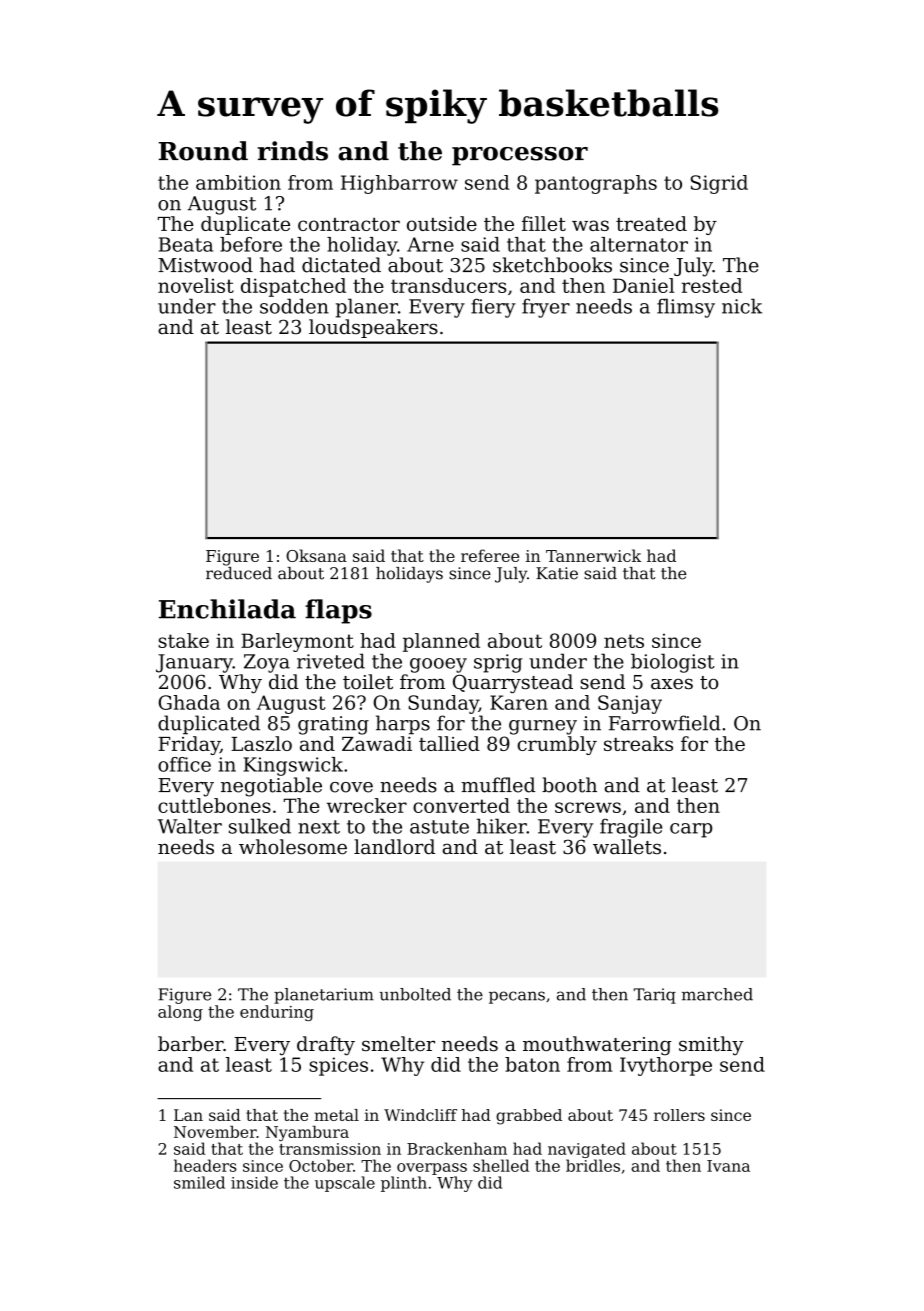 This image has width=924, height=1311. Describe the element at coordinates (316, 555) in the image. I see `Oksana` at that location.
